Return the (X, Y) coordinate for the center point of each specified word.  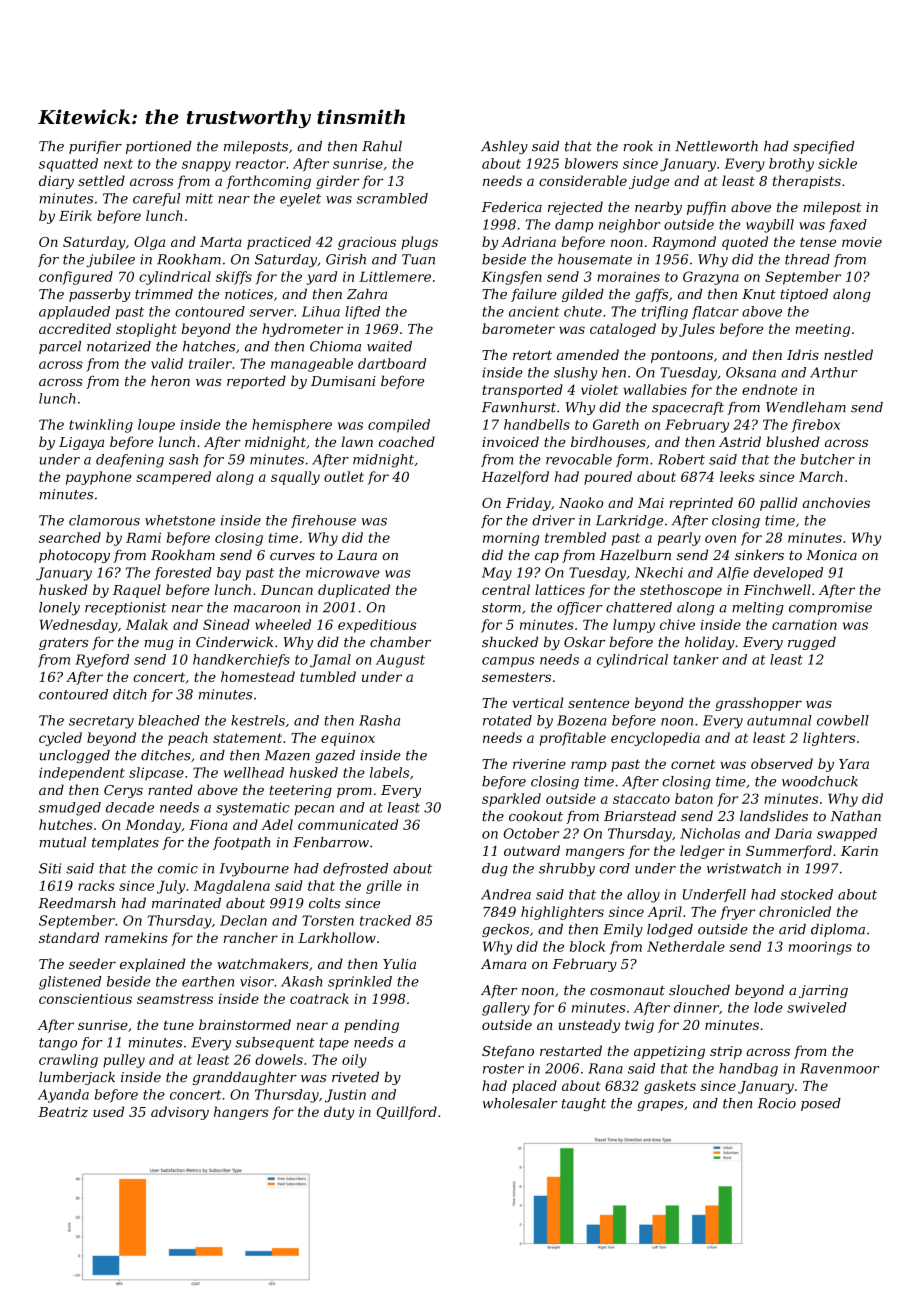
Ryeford (102, 661)
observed (782, 763)
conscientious (85, 999)
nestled (848, 354)
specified (823, 147)
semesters (516, 677)
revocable (579, 459)
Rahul (382, 146)
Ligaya (81, 443)
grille (384, 887)
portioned (159, 147)
